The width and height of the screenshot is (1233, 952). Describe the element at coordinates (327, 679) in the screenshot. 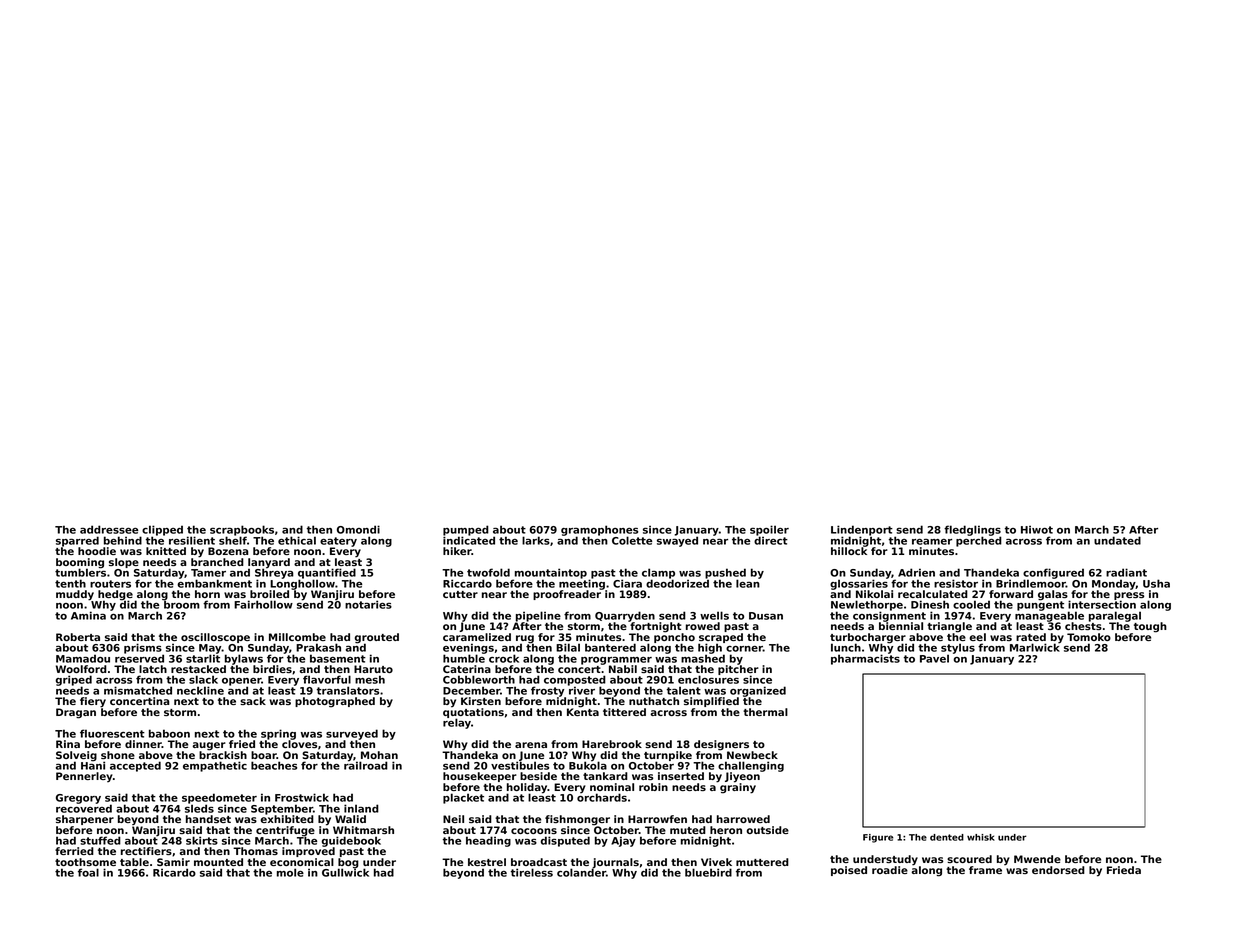

I see `flavorful` at that location.
